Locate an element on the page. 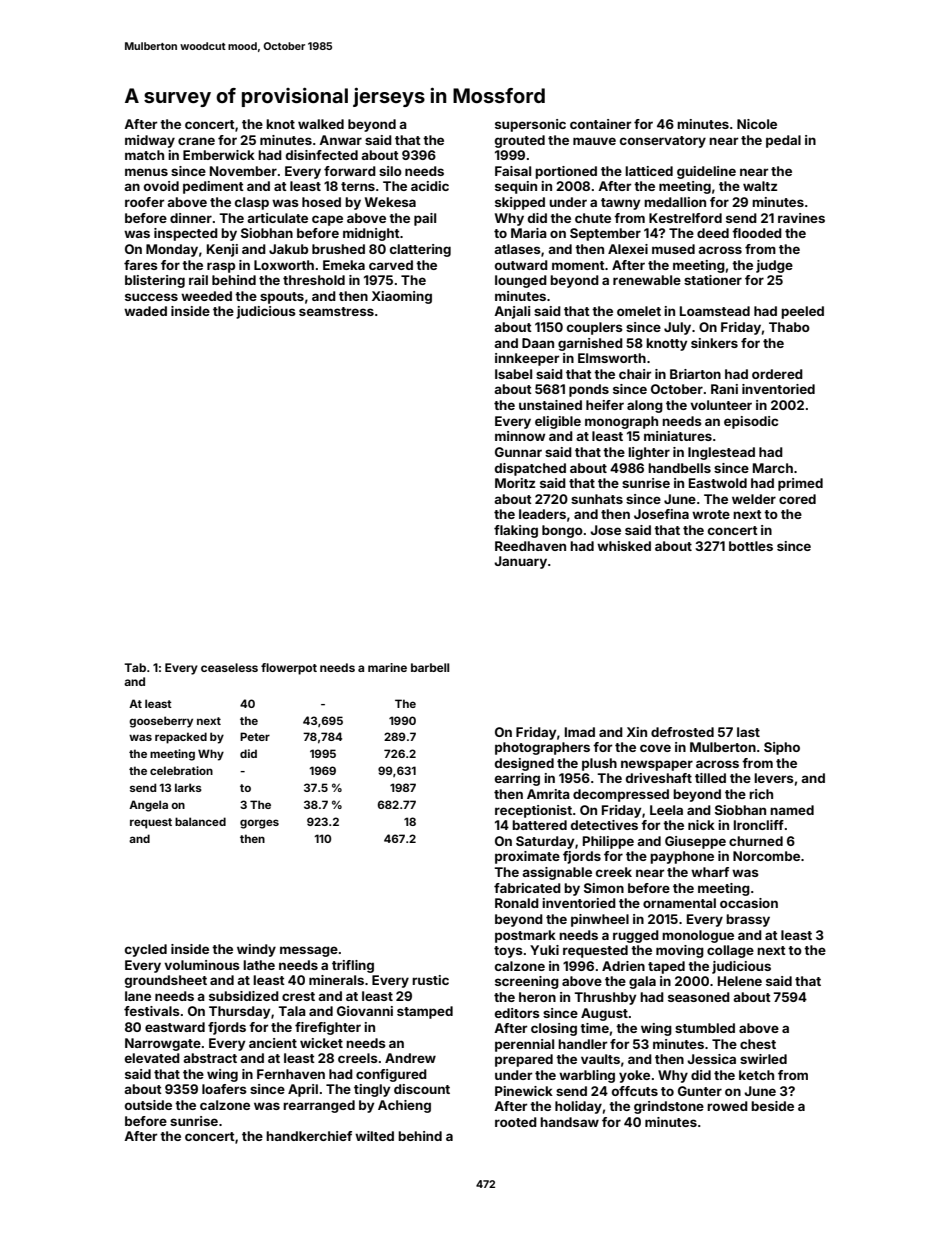 The width and height of the page is (952, 1233). spouts is located at coordinates (282, 298).
